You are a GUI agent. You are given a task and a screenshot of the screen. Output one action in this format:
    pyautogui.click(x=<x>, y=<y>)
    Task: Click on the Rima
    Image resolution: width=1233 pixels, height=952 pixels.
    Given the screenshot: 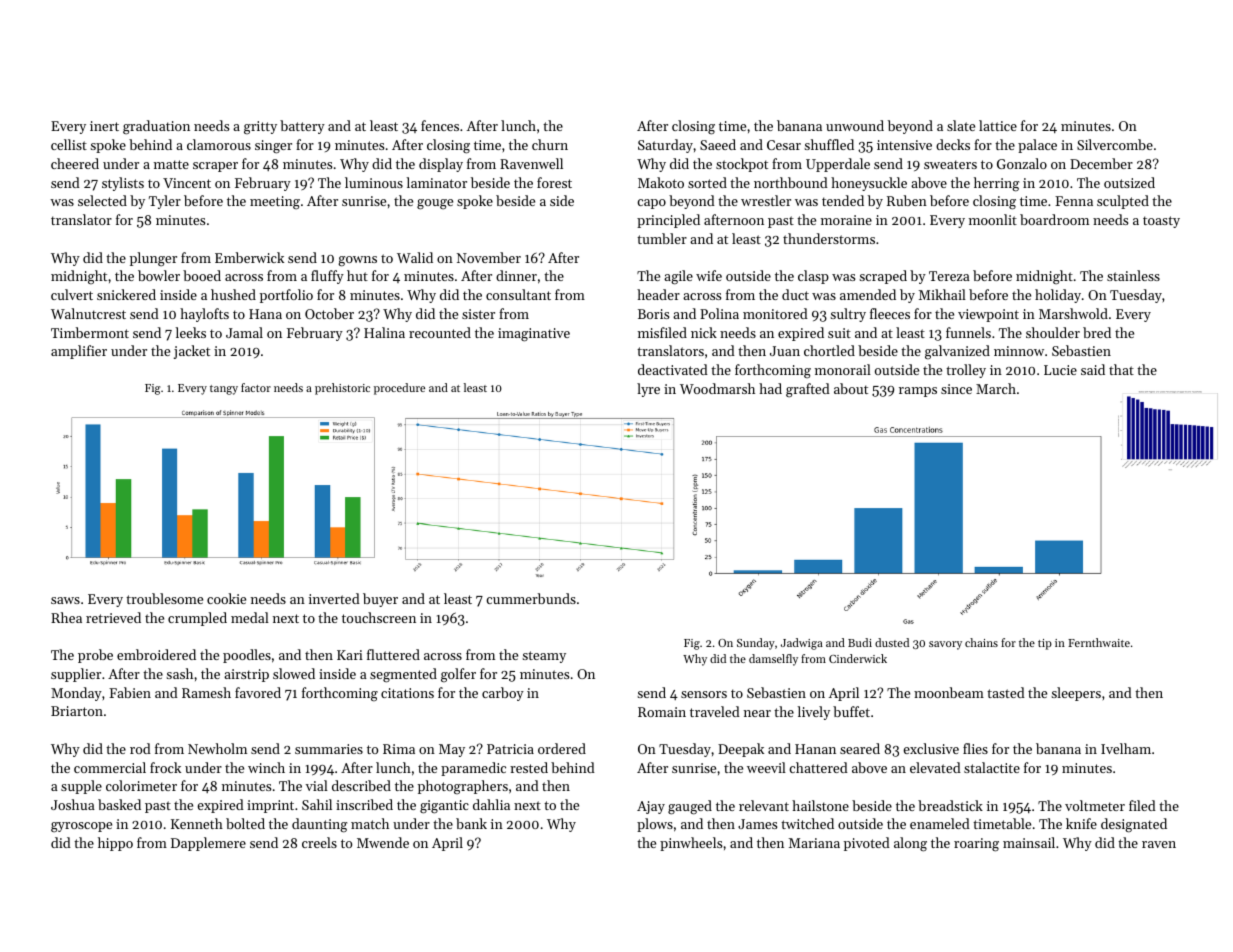 What is the action you would take?
    pyautogui.click(x=399, y=749)
